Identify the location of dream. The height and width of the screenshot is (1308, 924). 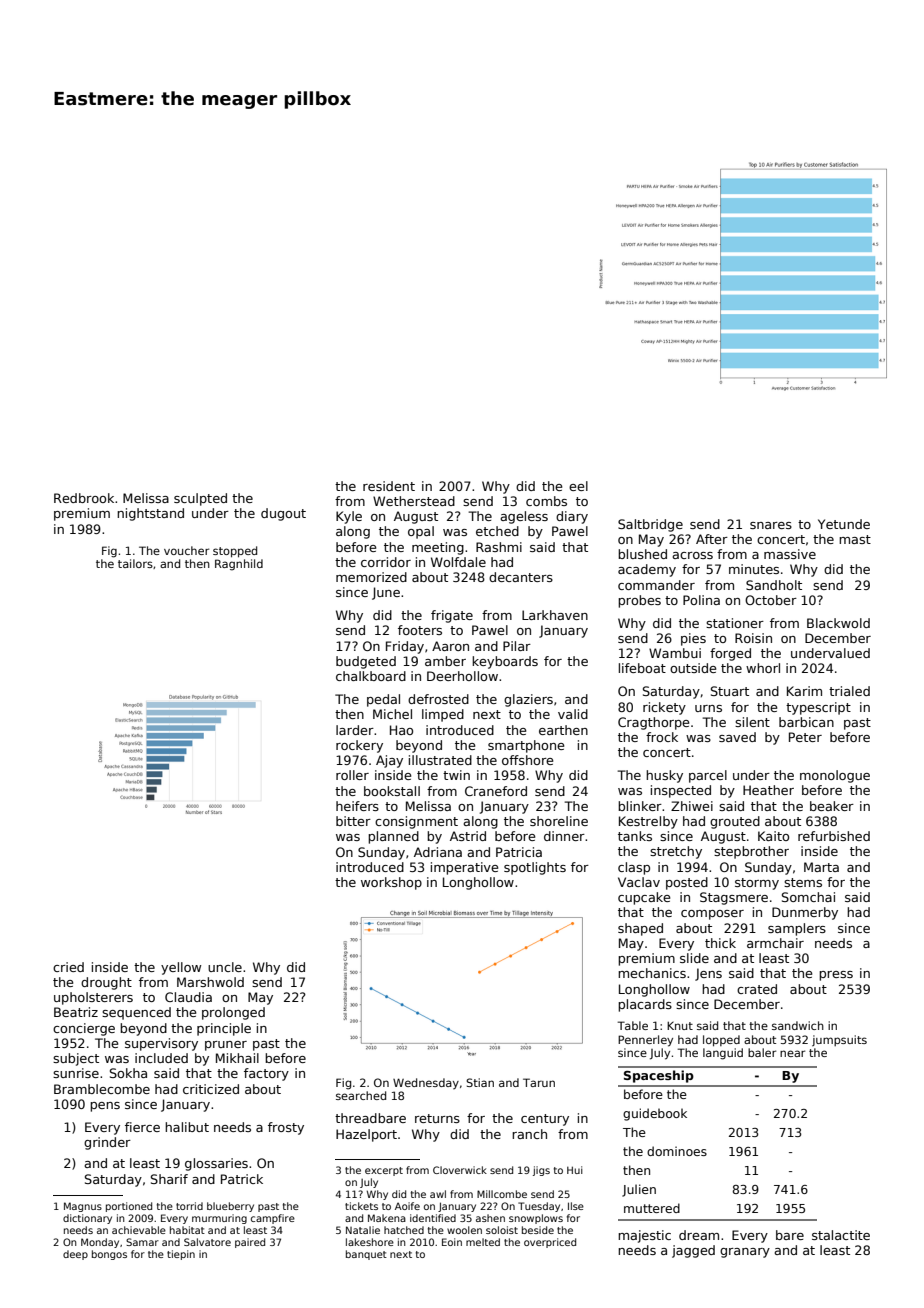
(699, 1235).
